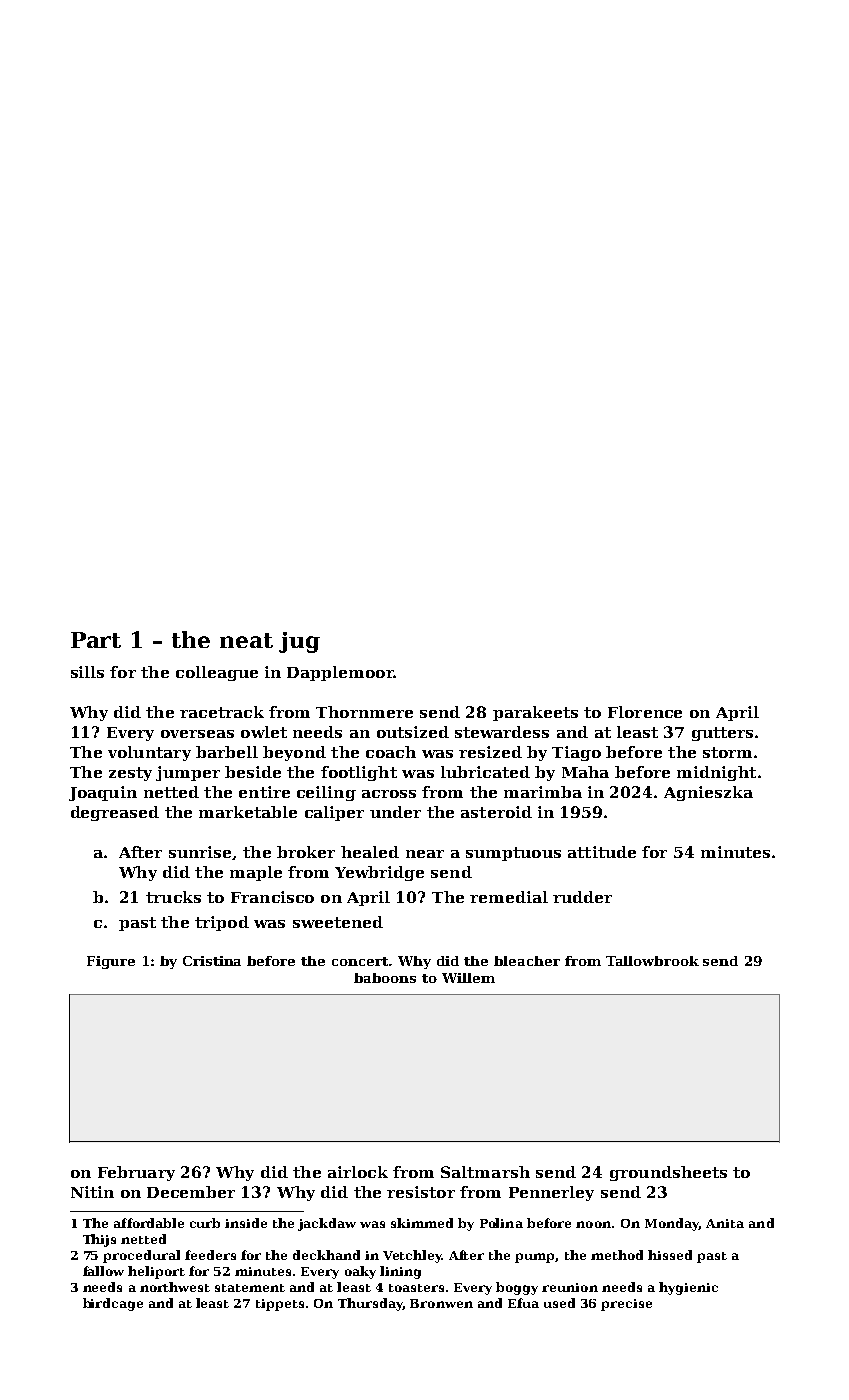  What do you see at coordinates (652, 961) in the screenshot?
I see `Tallowbrook` at bounding box center [652, 961].
